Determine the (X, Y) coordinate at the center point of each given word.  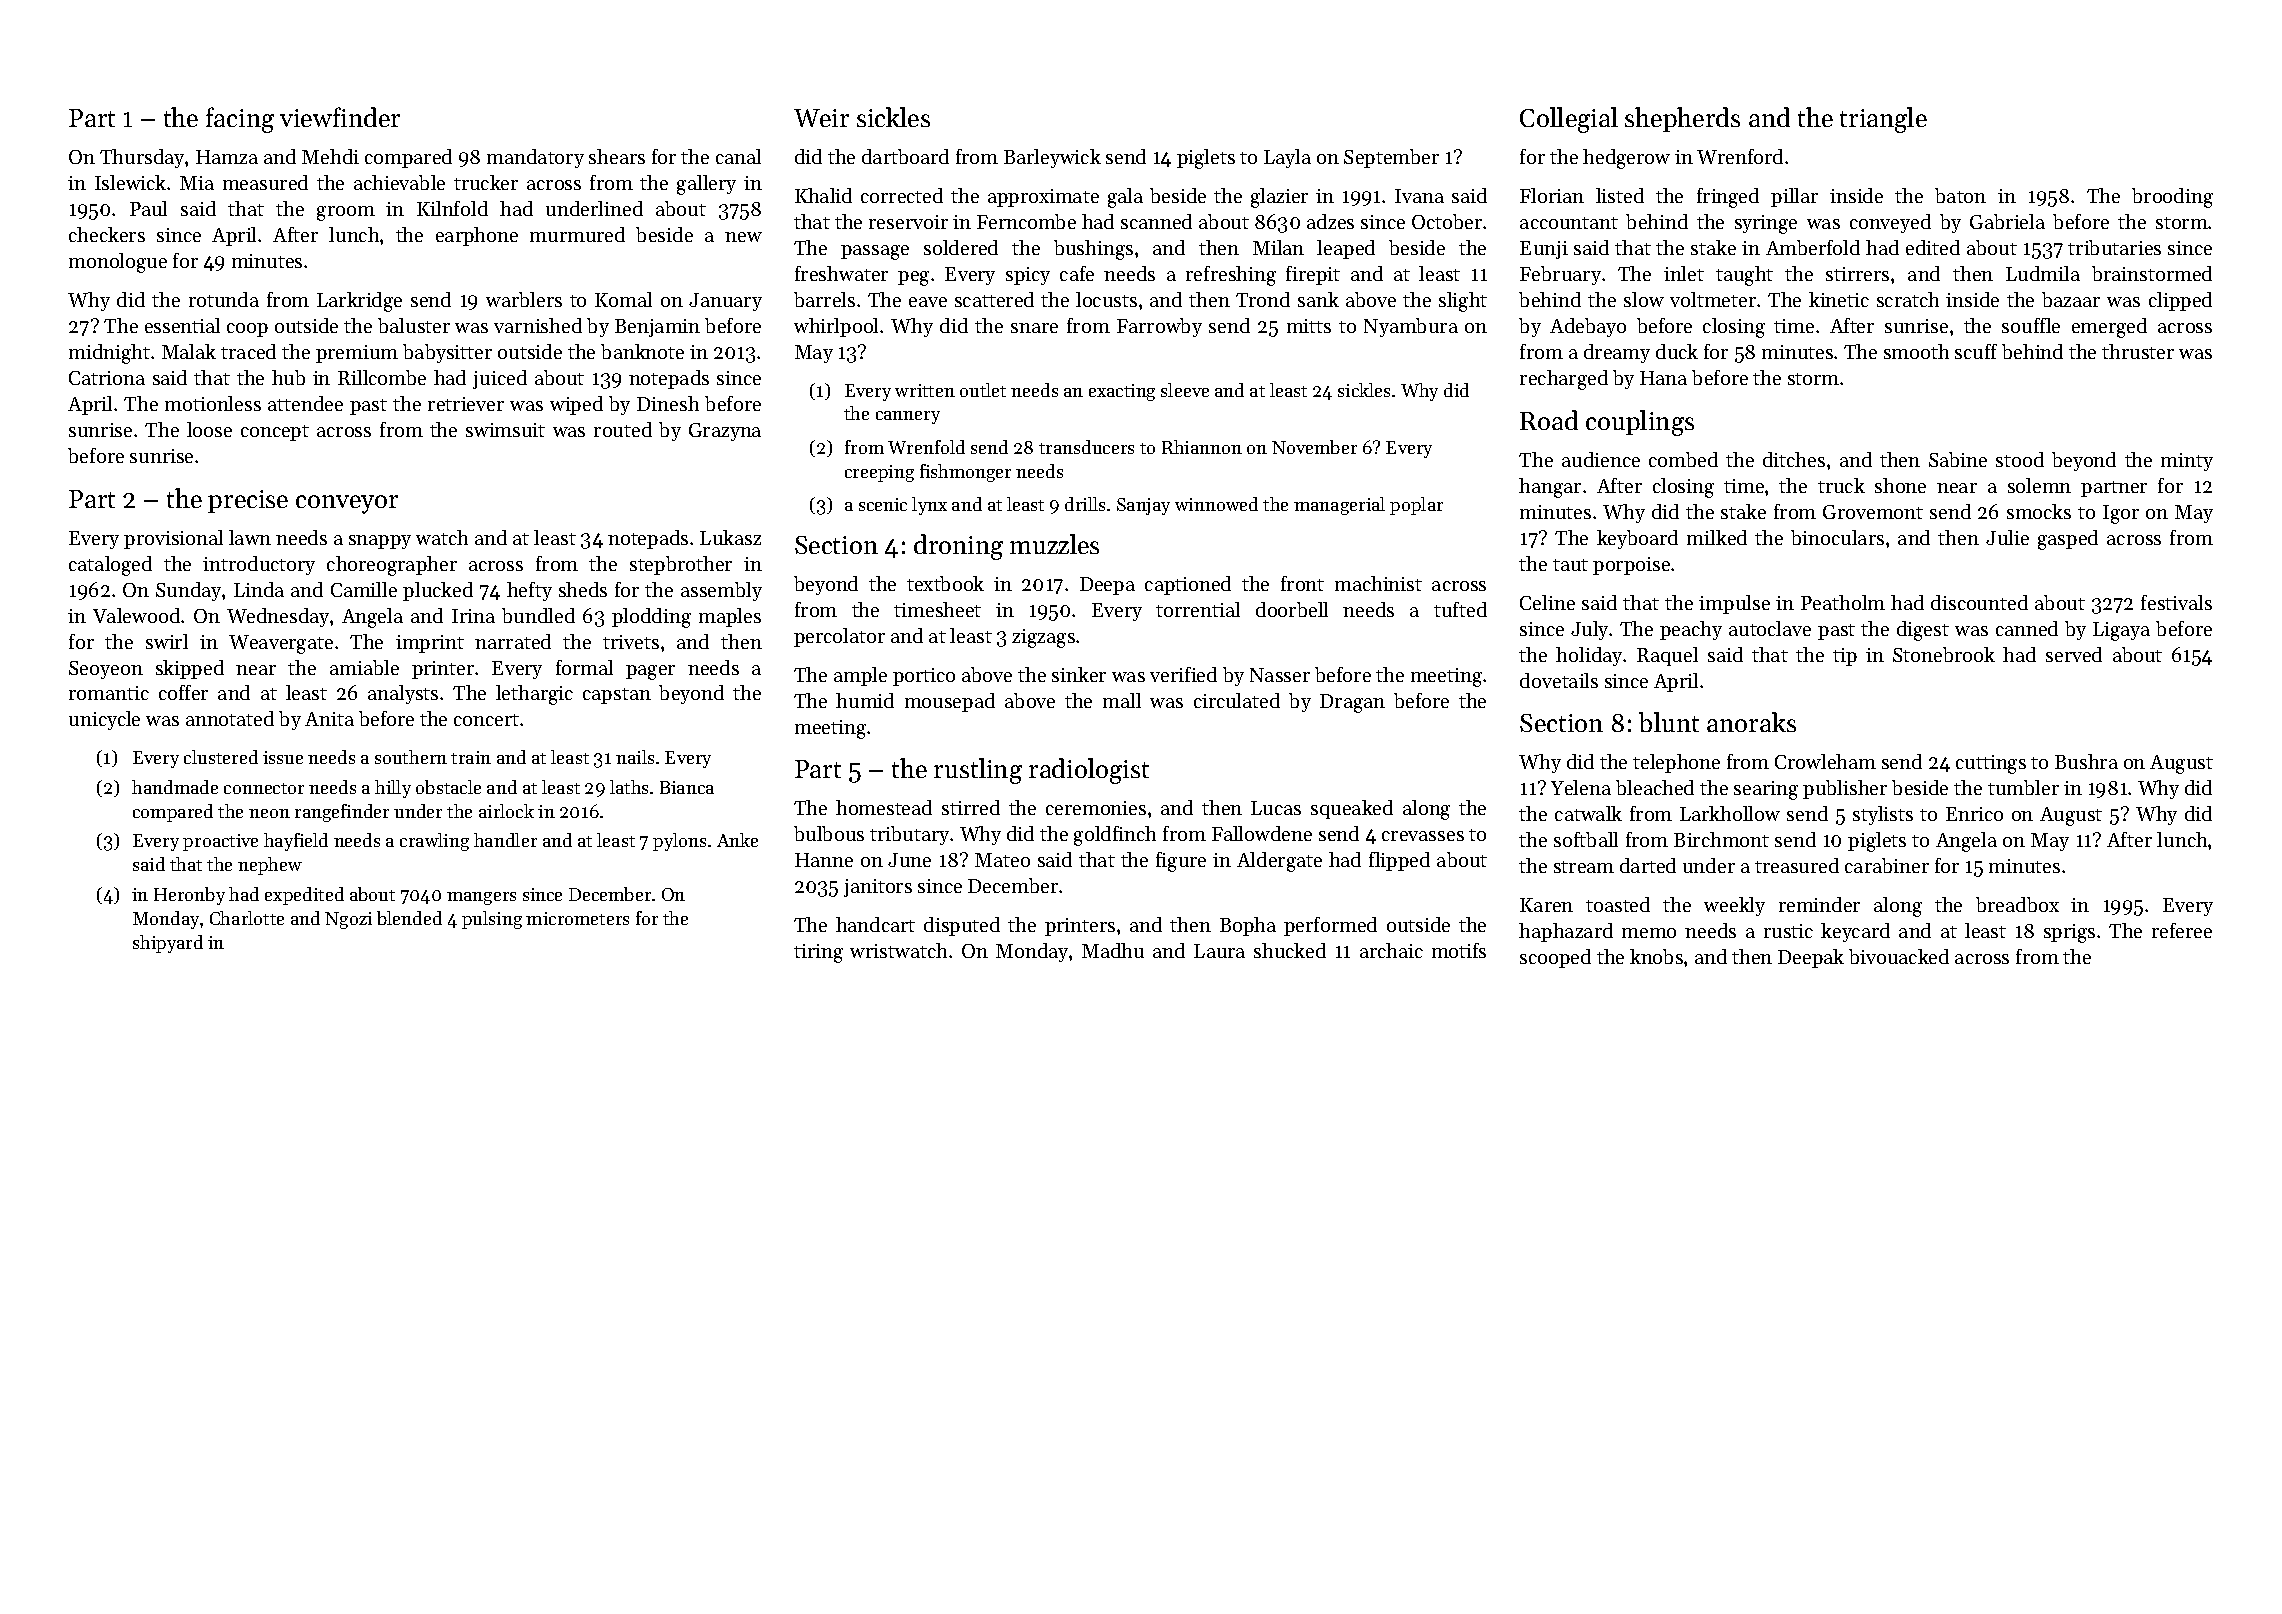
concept (275, 433)
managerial (1339, 506)
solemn (2039, 485)
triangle (1883, 120)
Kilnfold (452, 208)
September (1391, 158)
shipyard (168, 944)
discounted (1979, 602)
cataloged (110, 566)
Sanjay (1143, 506)
